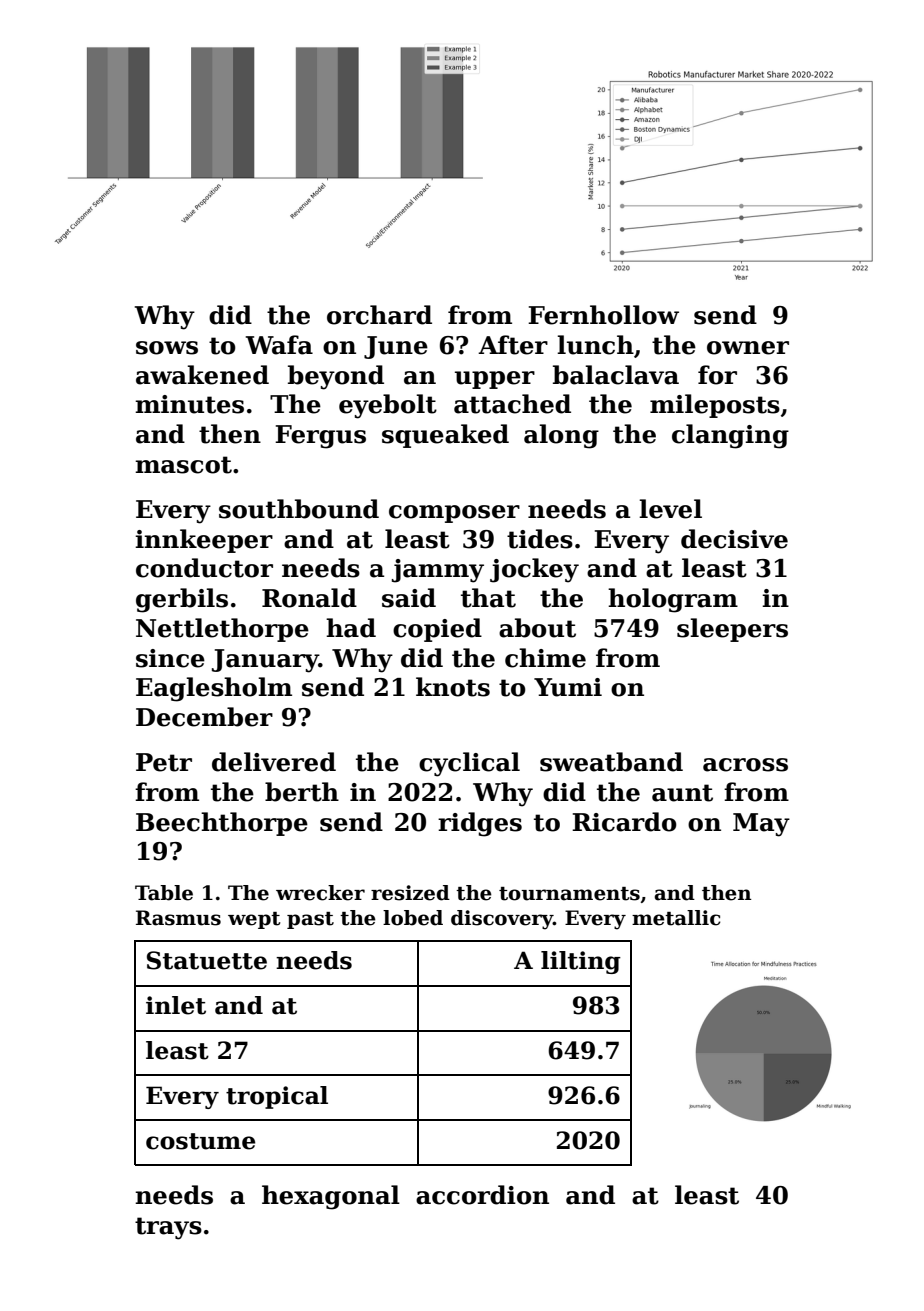 The width and height of the screenshot is (924, 1311). Describe the element at coordinates (537, 628) in the screenshot. I see `about` at that location.
